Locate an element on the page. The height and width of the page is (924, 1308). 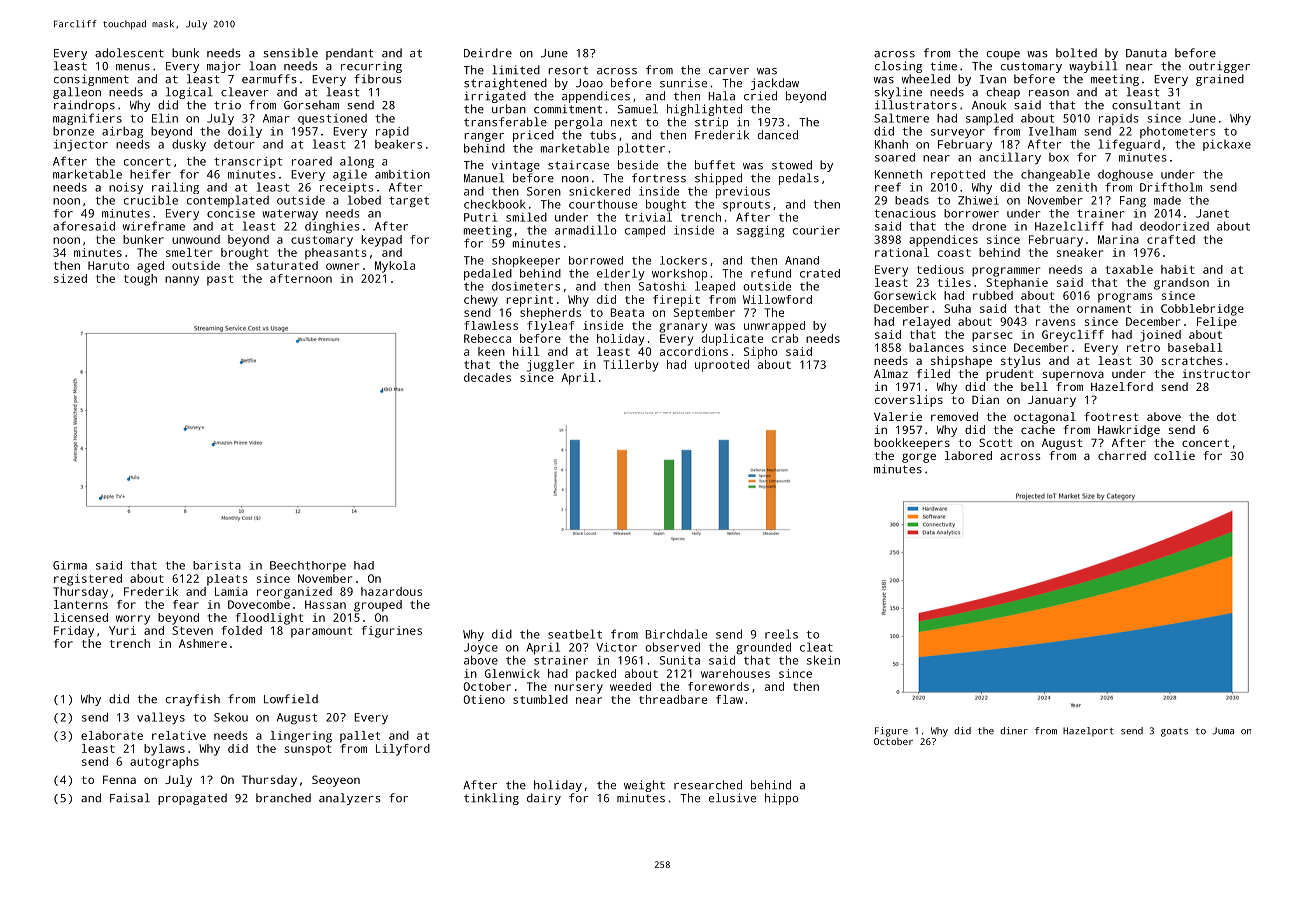
dusky is located at coordinates (189, 145).
